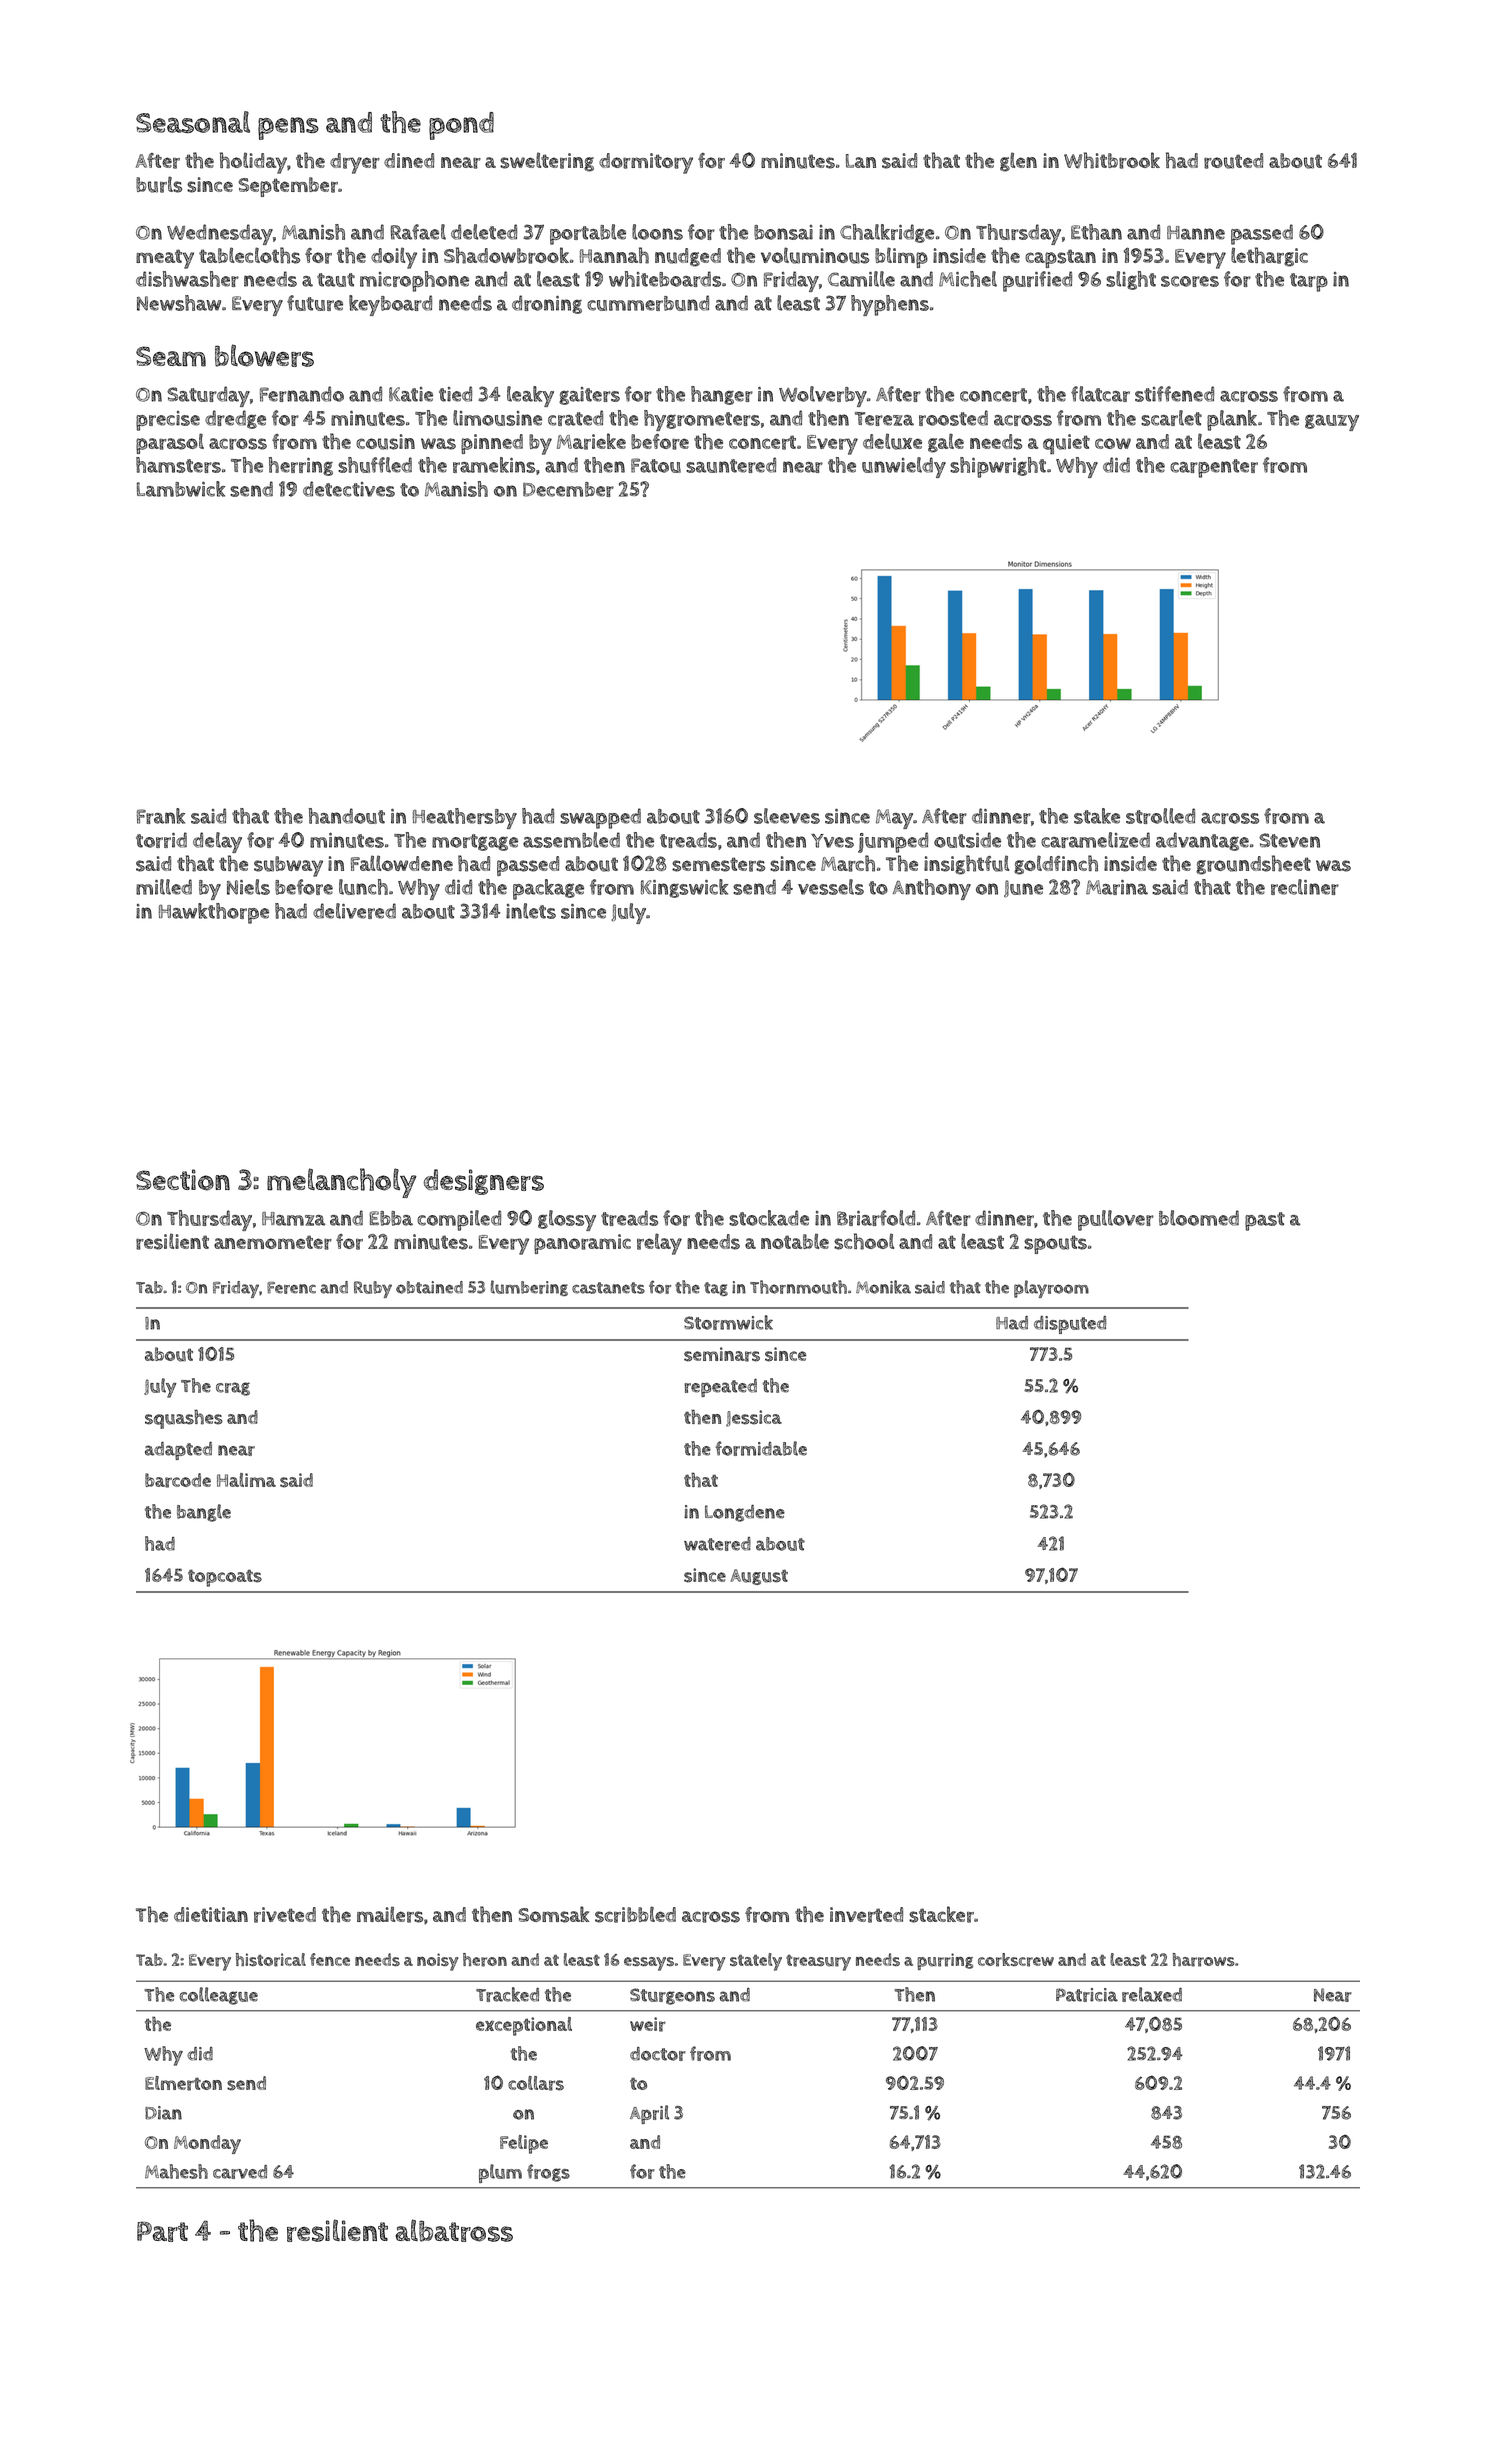 Image resolution: width=1496 pixels, height=2464 pixels. I want to click on Fatou, so click(656, 465).
